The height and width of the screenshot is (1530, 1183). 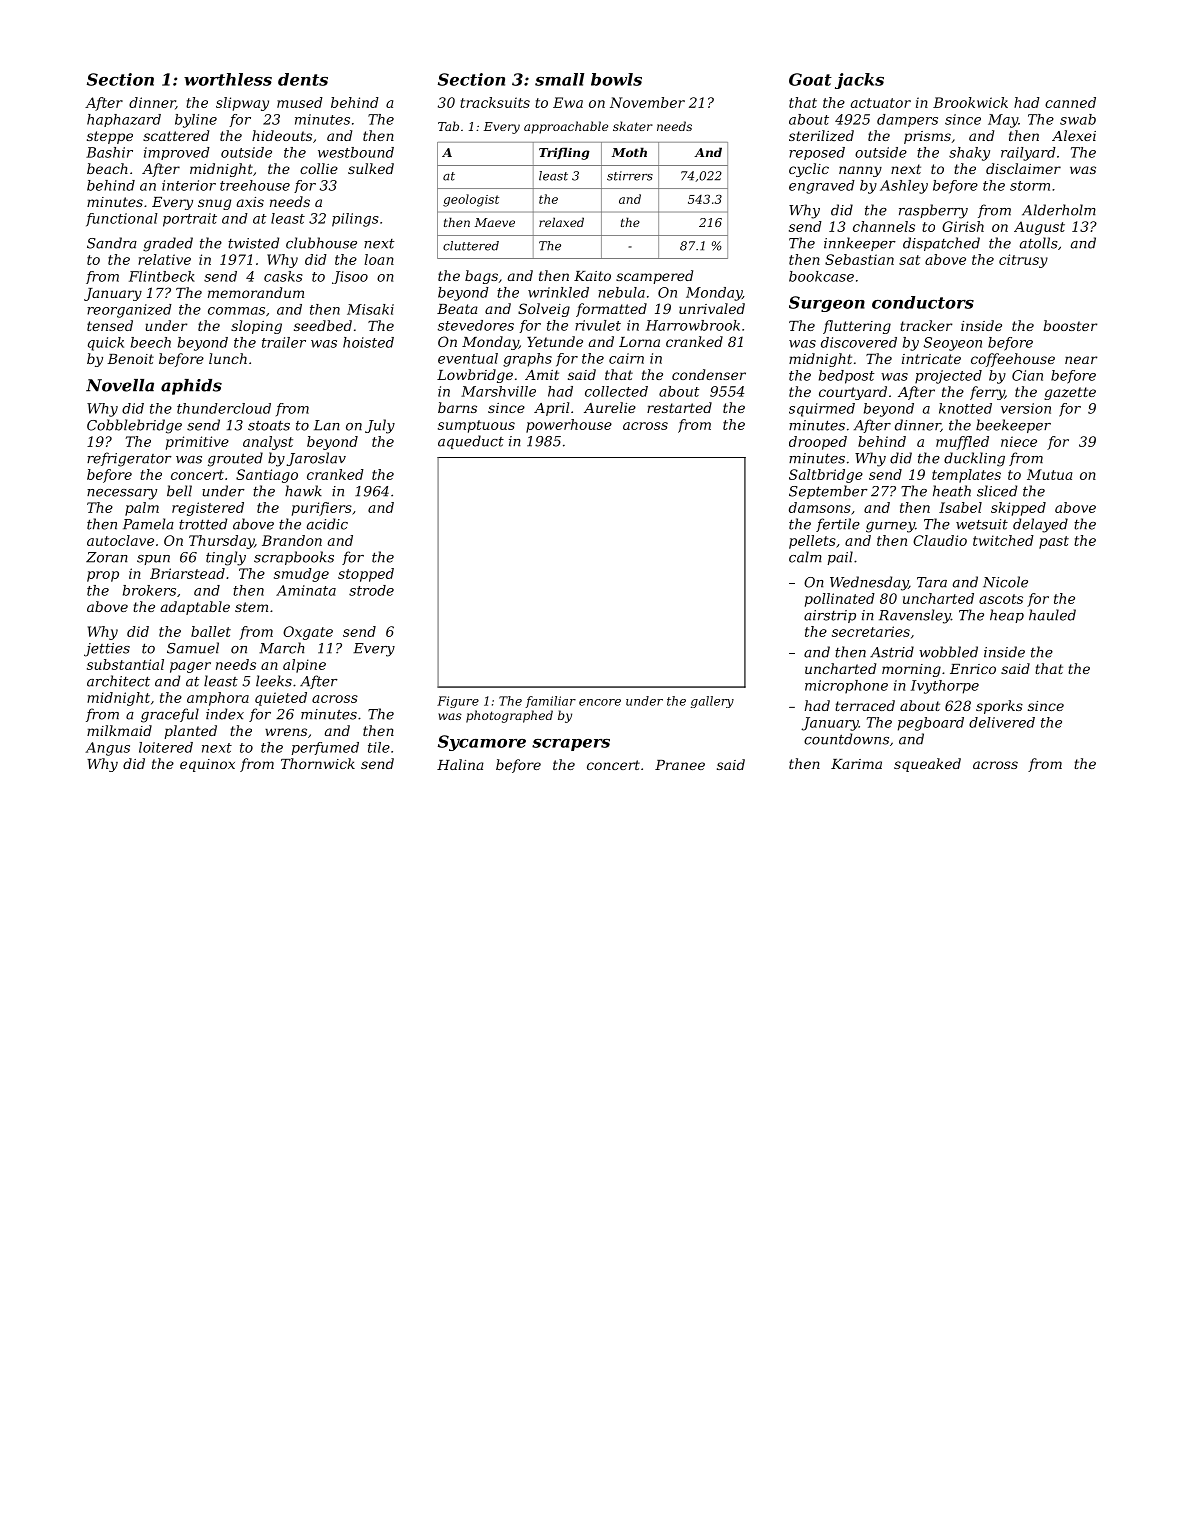 I want to click on scrapers, so click(x=571, y=745).
